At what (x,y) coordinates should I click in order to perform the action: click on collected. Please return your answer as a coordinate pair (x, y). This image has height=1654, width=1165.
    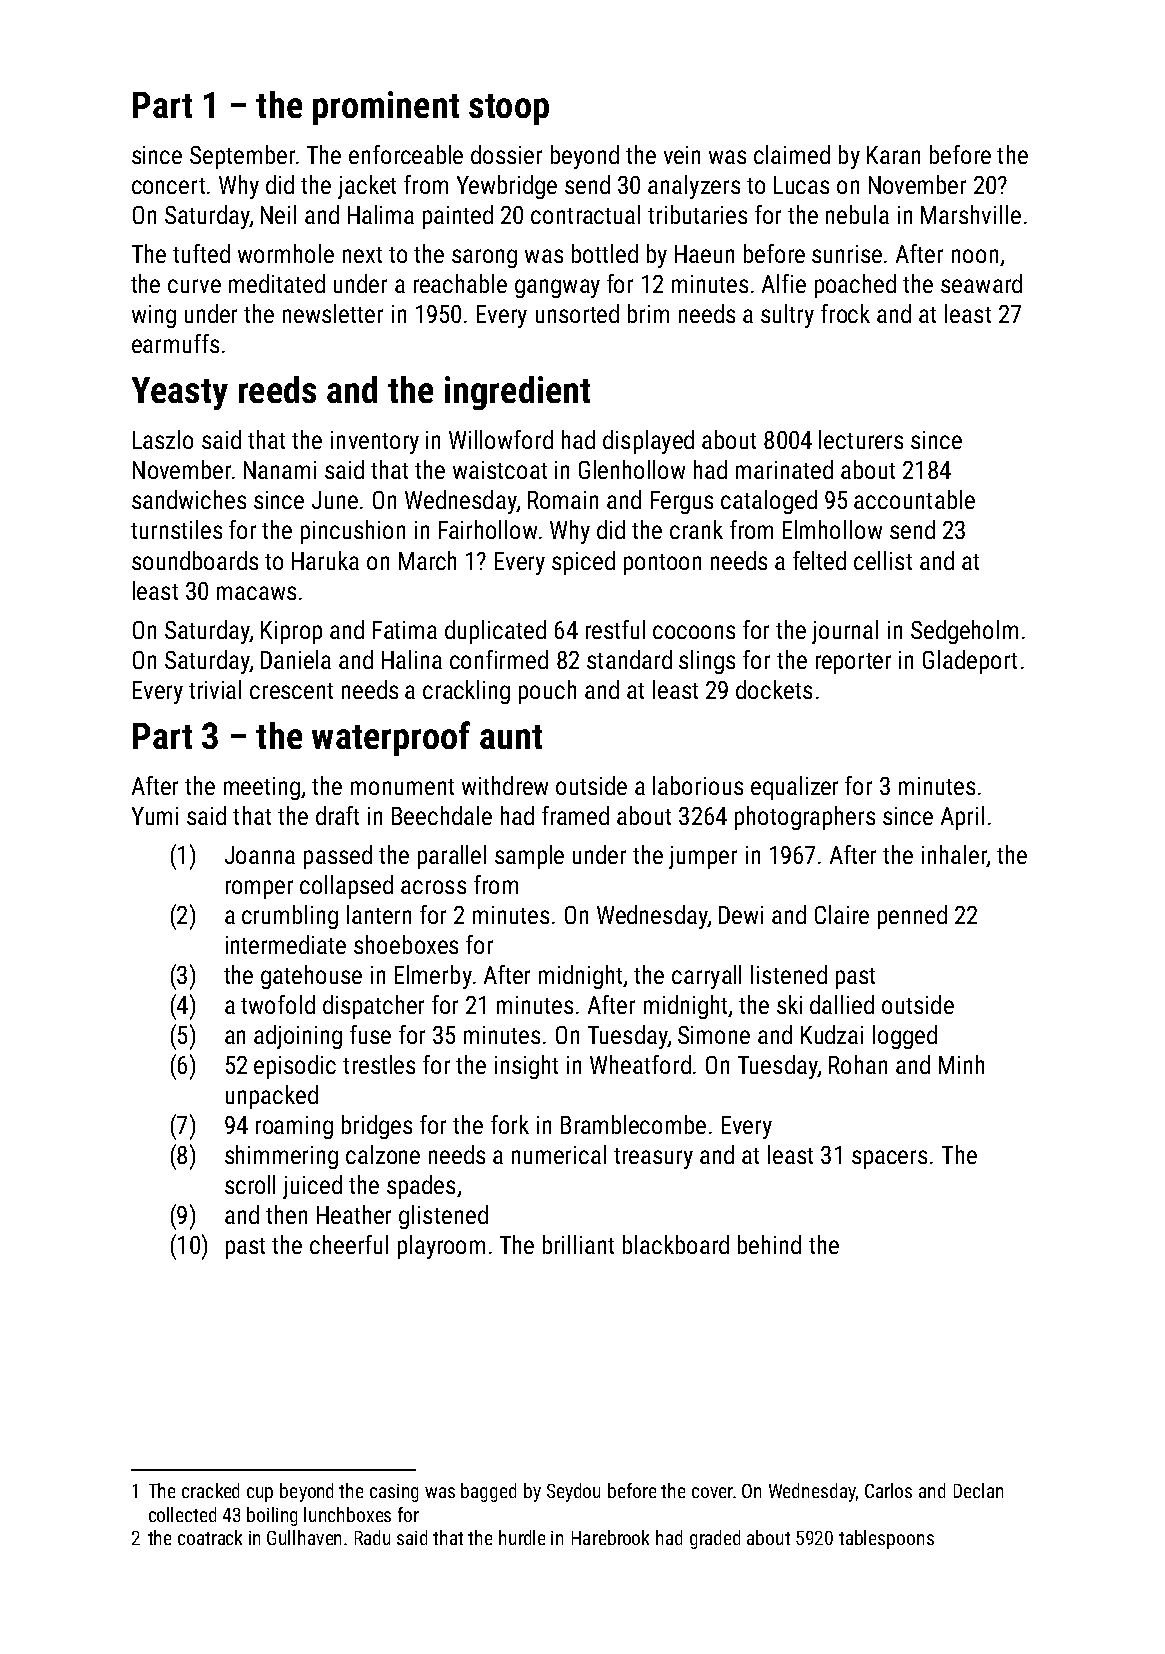
    Looking at the image, I should click on (182, 1514).
